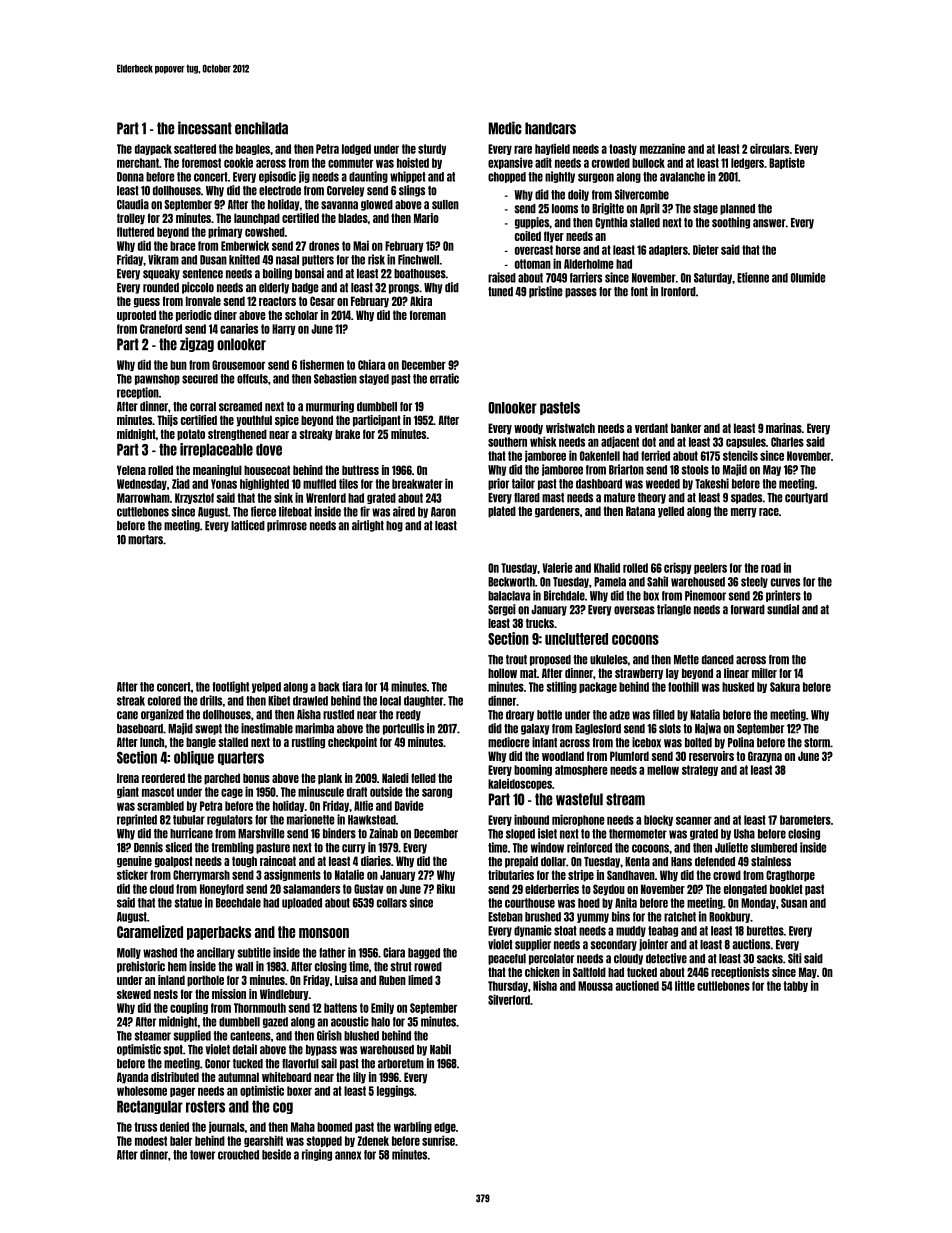 Image resolution: width=952 pixels, height=1233 pixels. I want to click on circulars, so click(769, 148).
